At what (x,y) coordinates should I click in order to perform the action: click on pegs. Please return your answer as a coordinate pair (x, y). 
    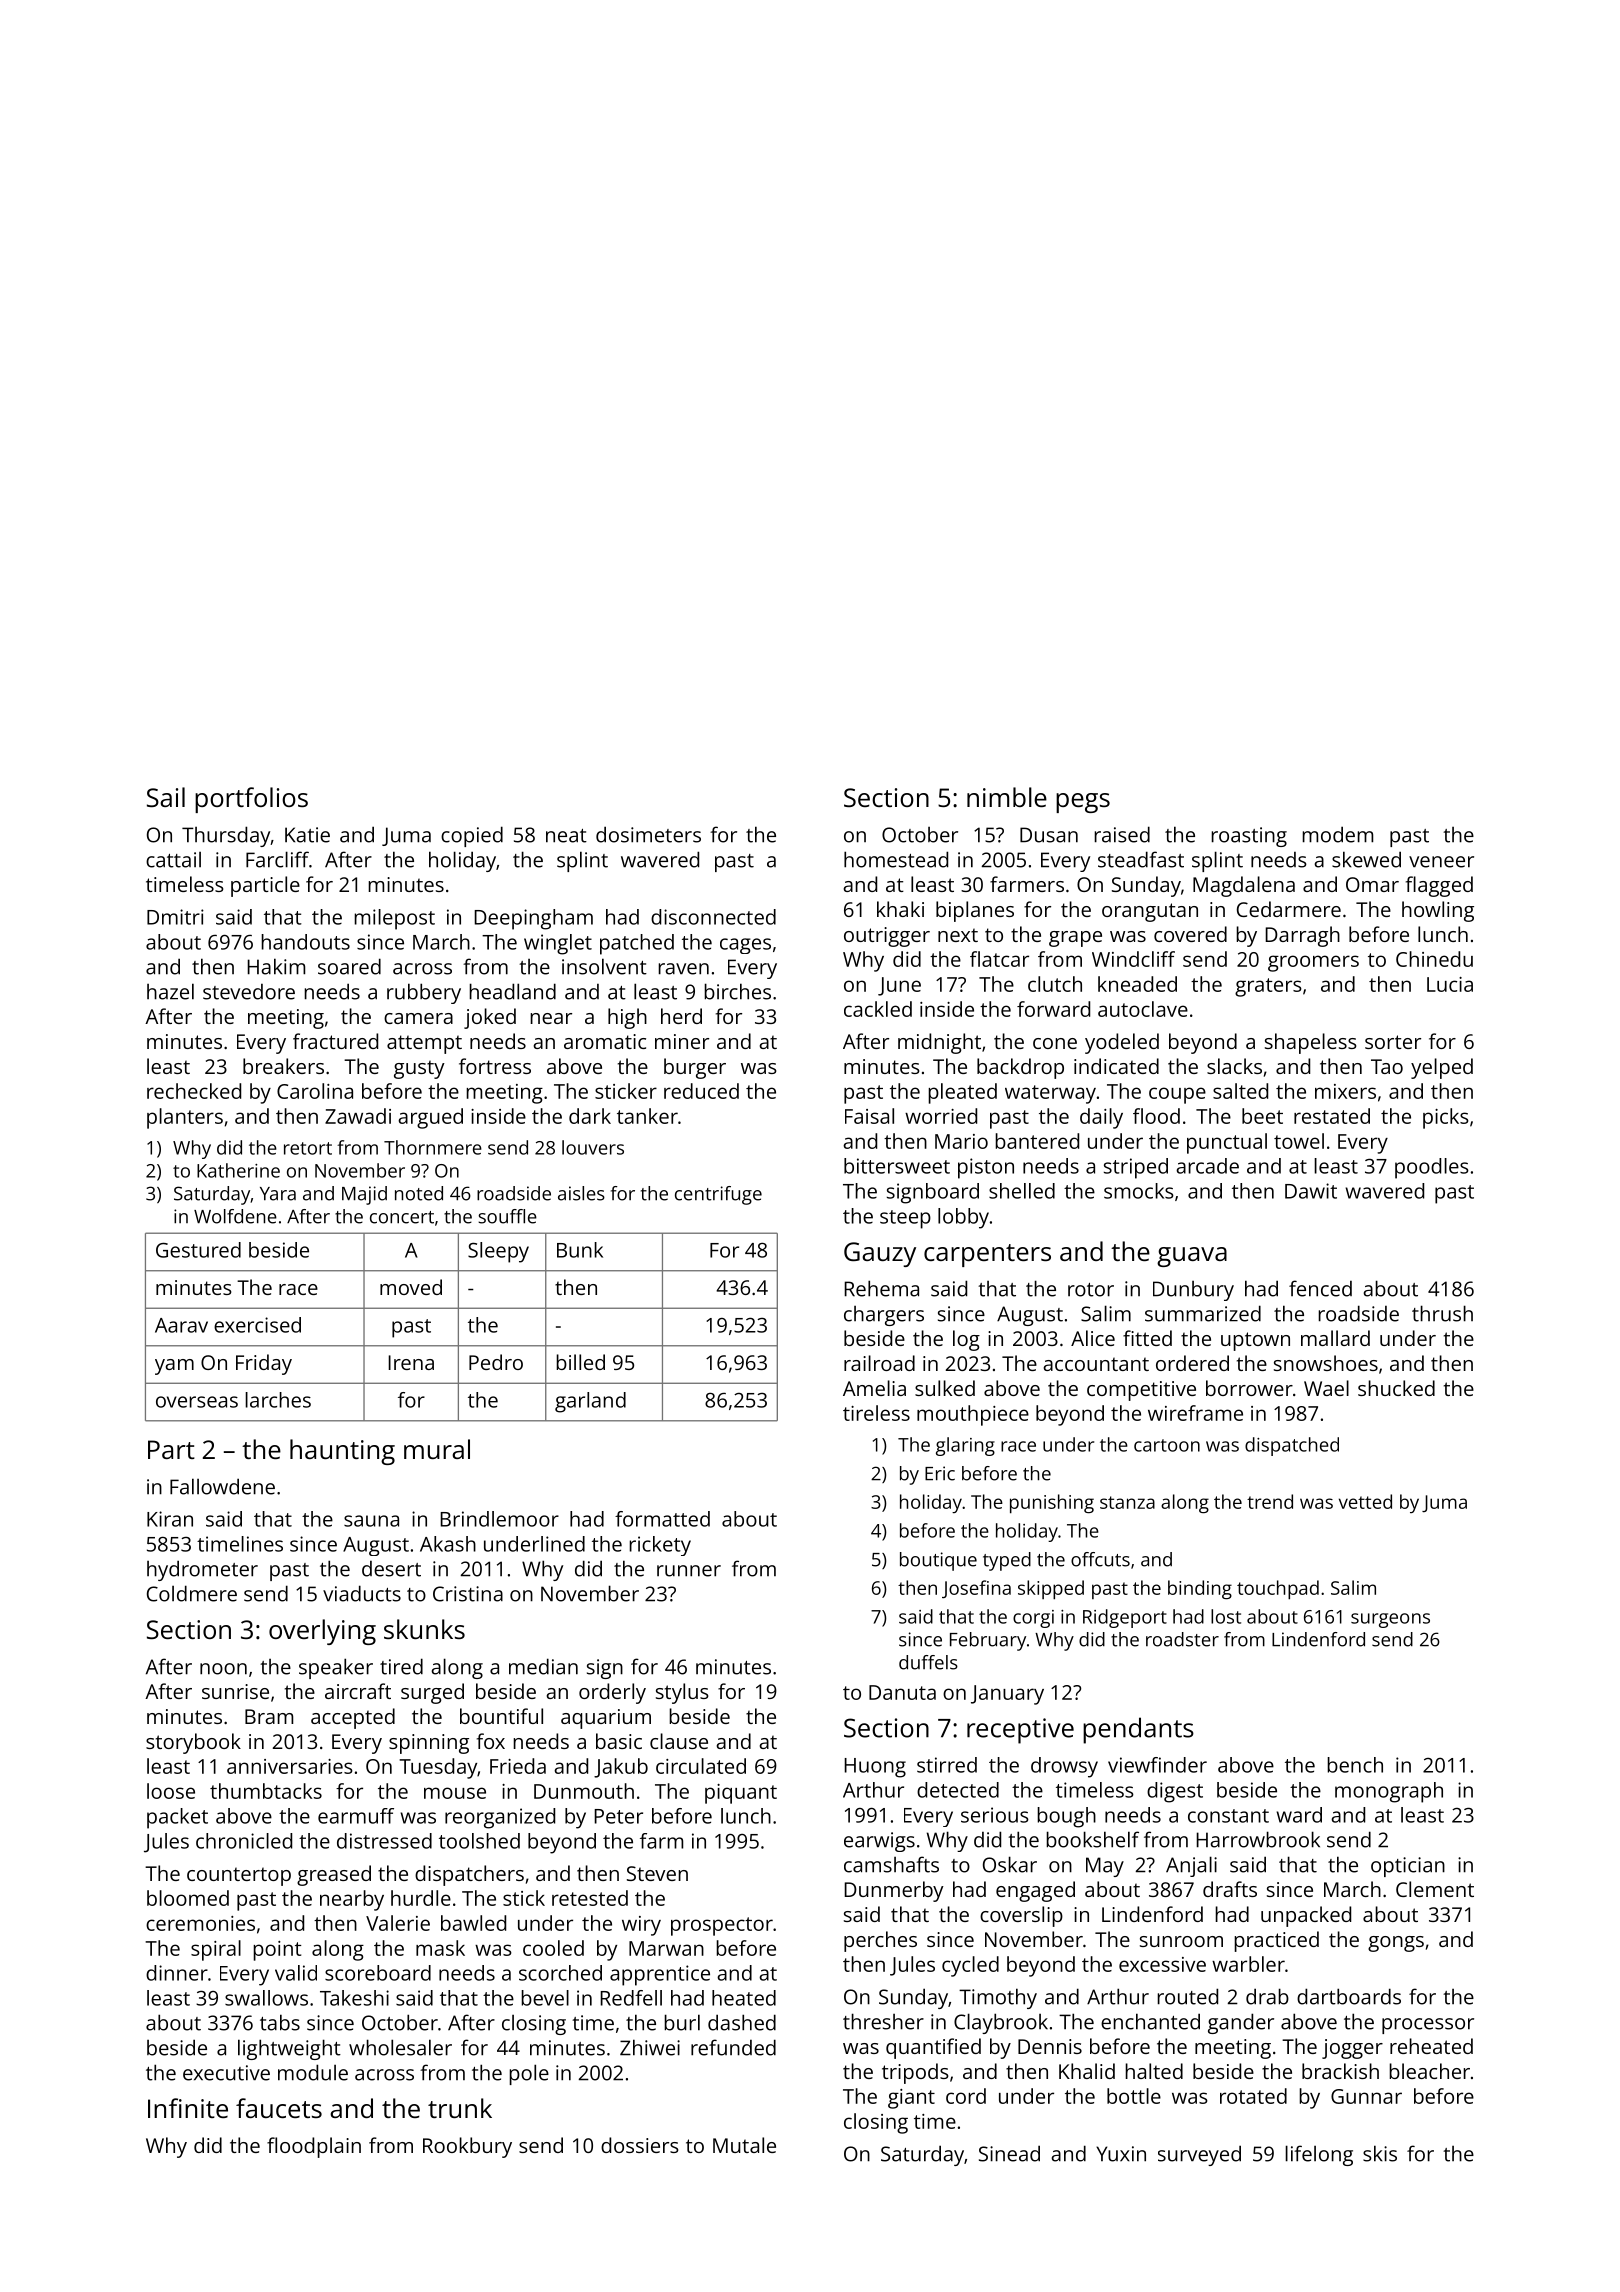
    Looking at the image, I should click on (1083, 803).
